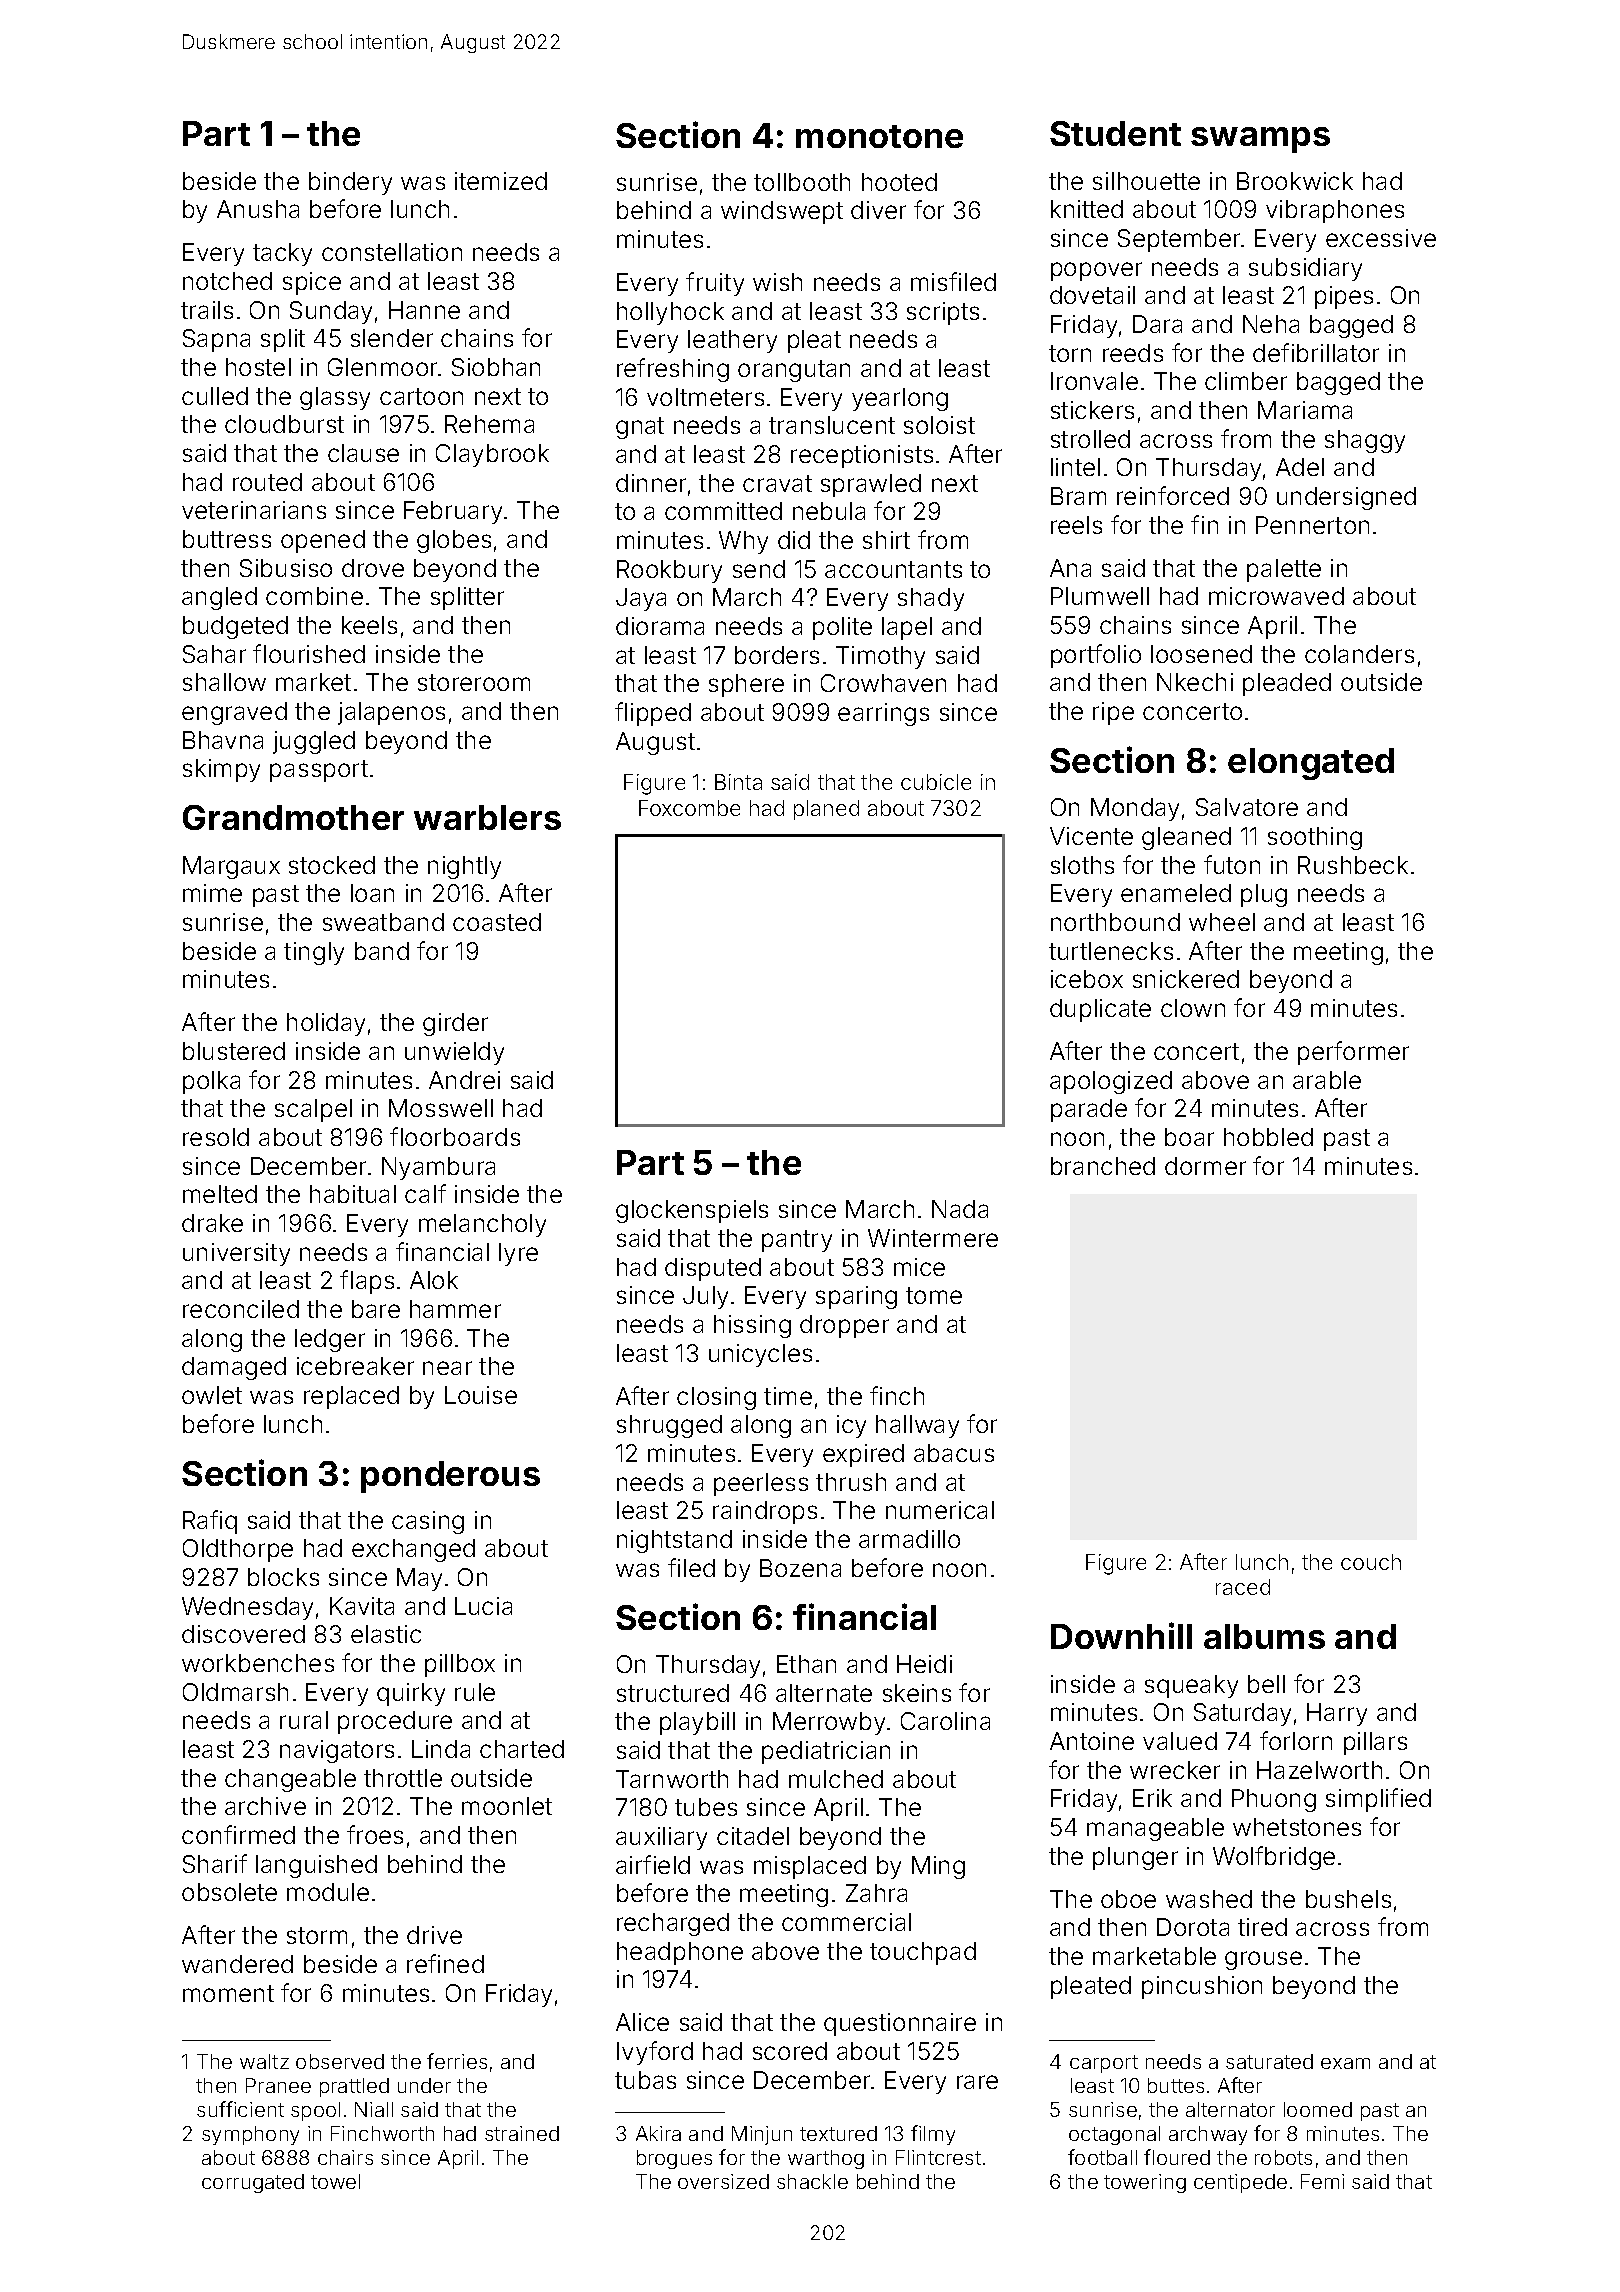 The width and height of the screenshot is (1620, 2292). I want to click on Flintcrest, so click(938, 2157).
